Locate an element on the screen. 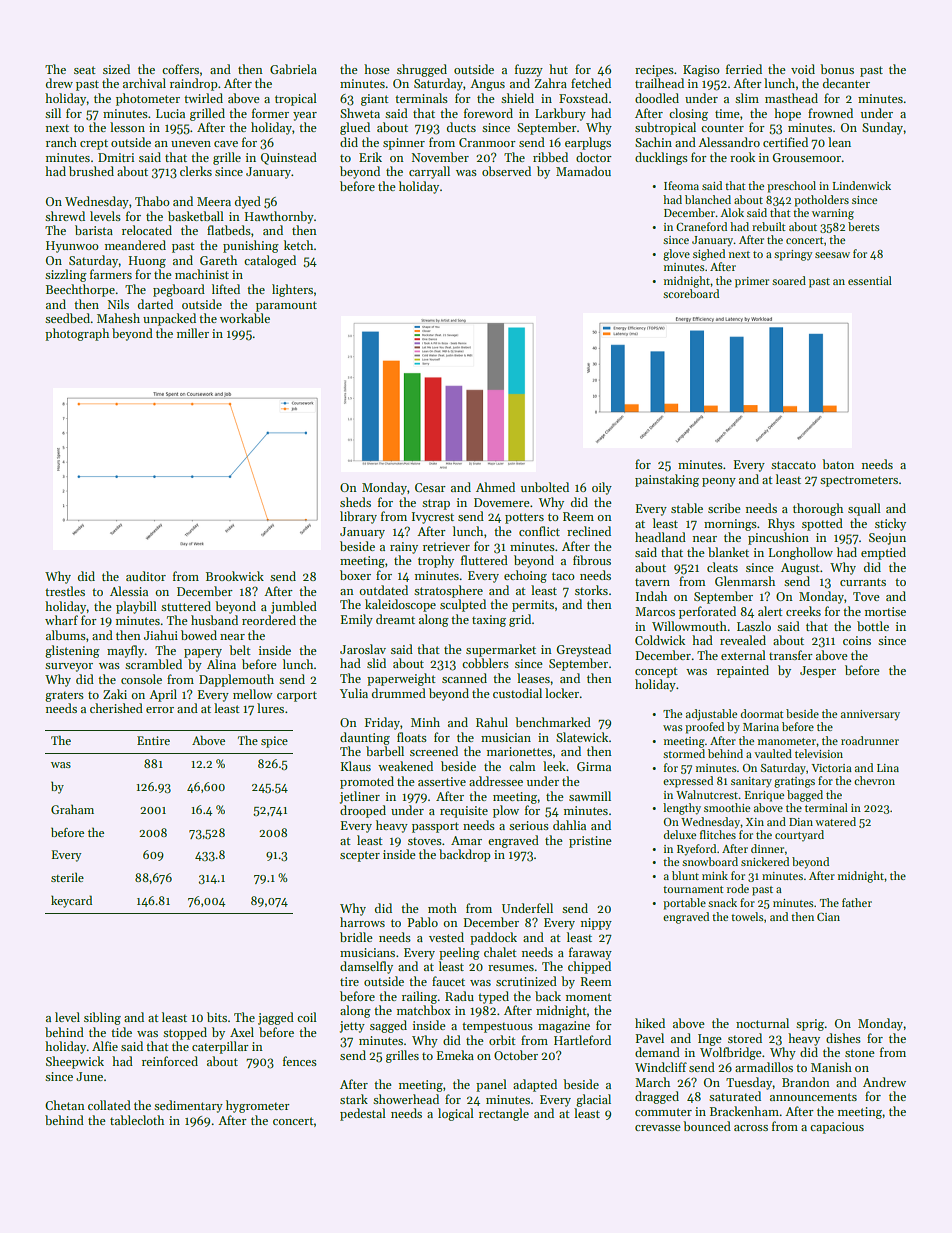 This screenshot has width=952, height=1233. tablecloth is located at coordinates (137, 1120).
